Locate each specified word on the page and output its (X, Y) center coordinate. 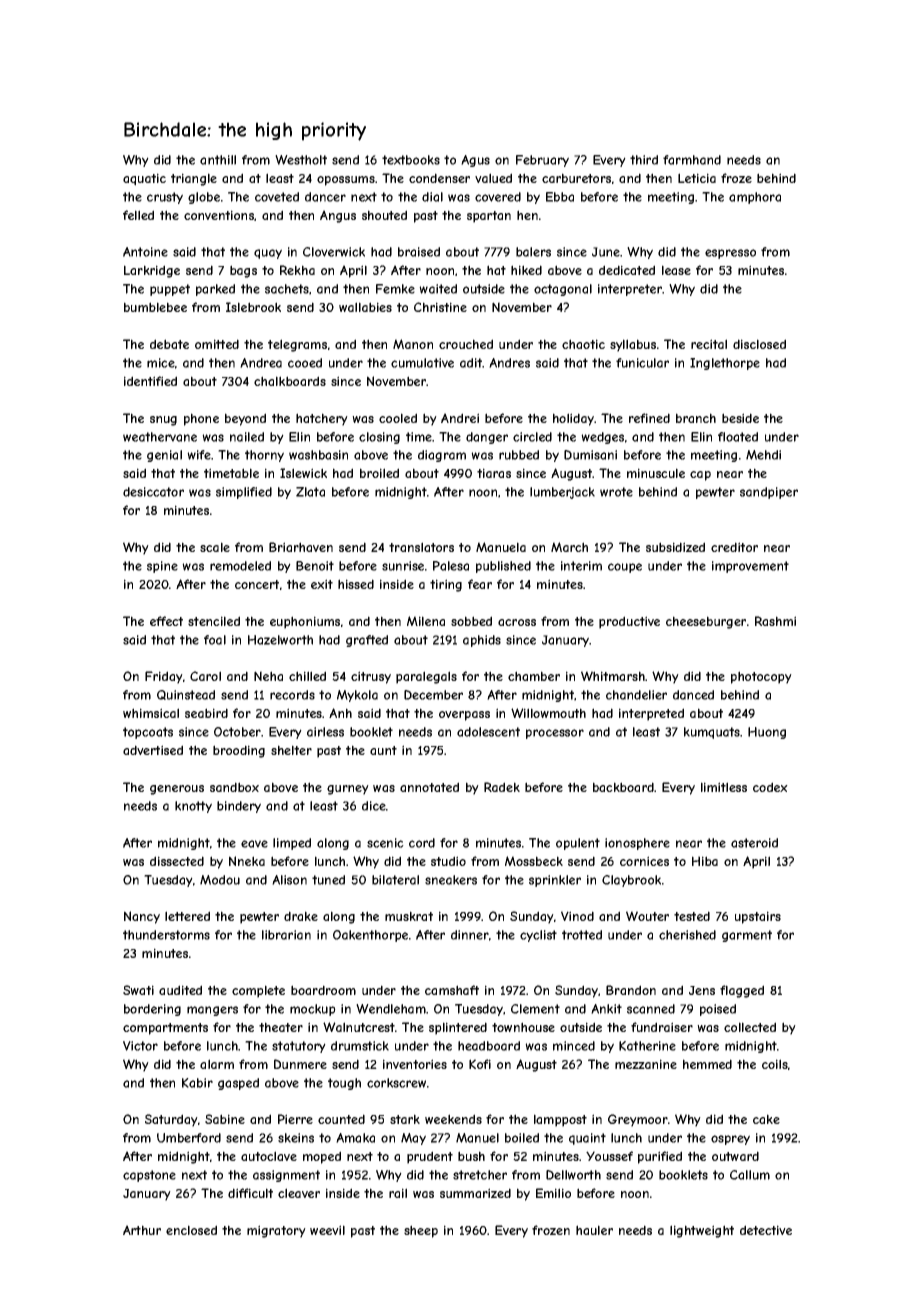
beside (740, 418)
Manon (413, 344)
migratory (276, 1231)
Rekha (297, 270)
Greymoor (638, 1120)
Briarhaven (301, 547)
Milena (426, 621)
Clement (535, 1009)
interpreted (651, 714)
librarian (286, 935)
